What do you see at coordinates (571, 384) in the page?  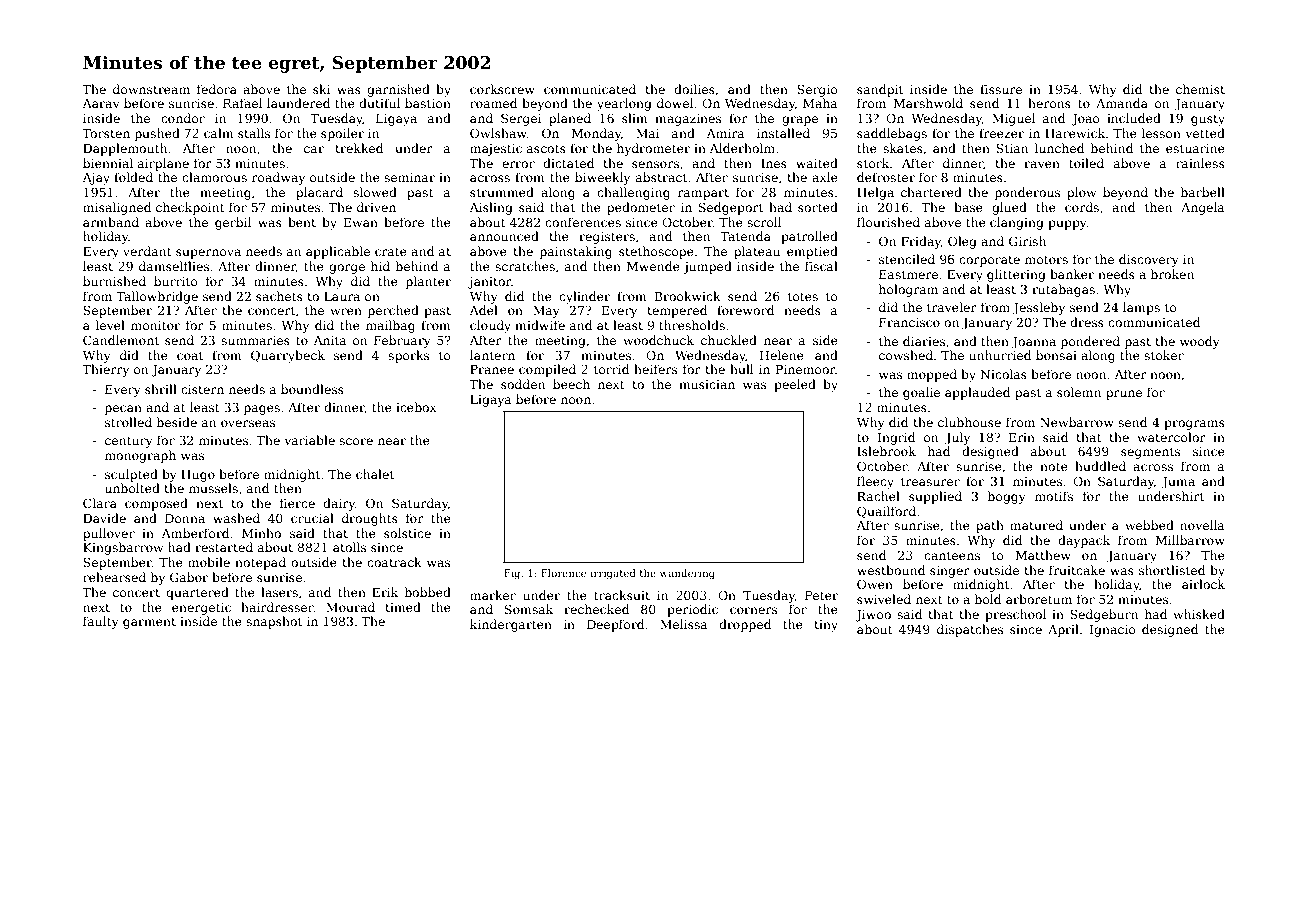 I see `beech` at bounding box center [571, 384].
